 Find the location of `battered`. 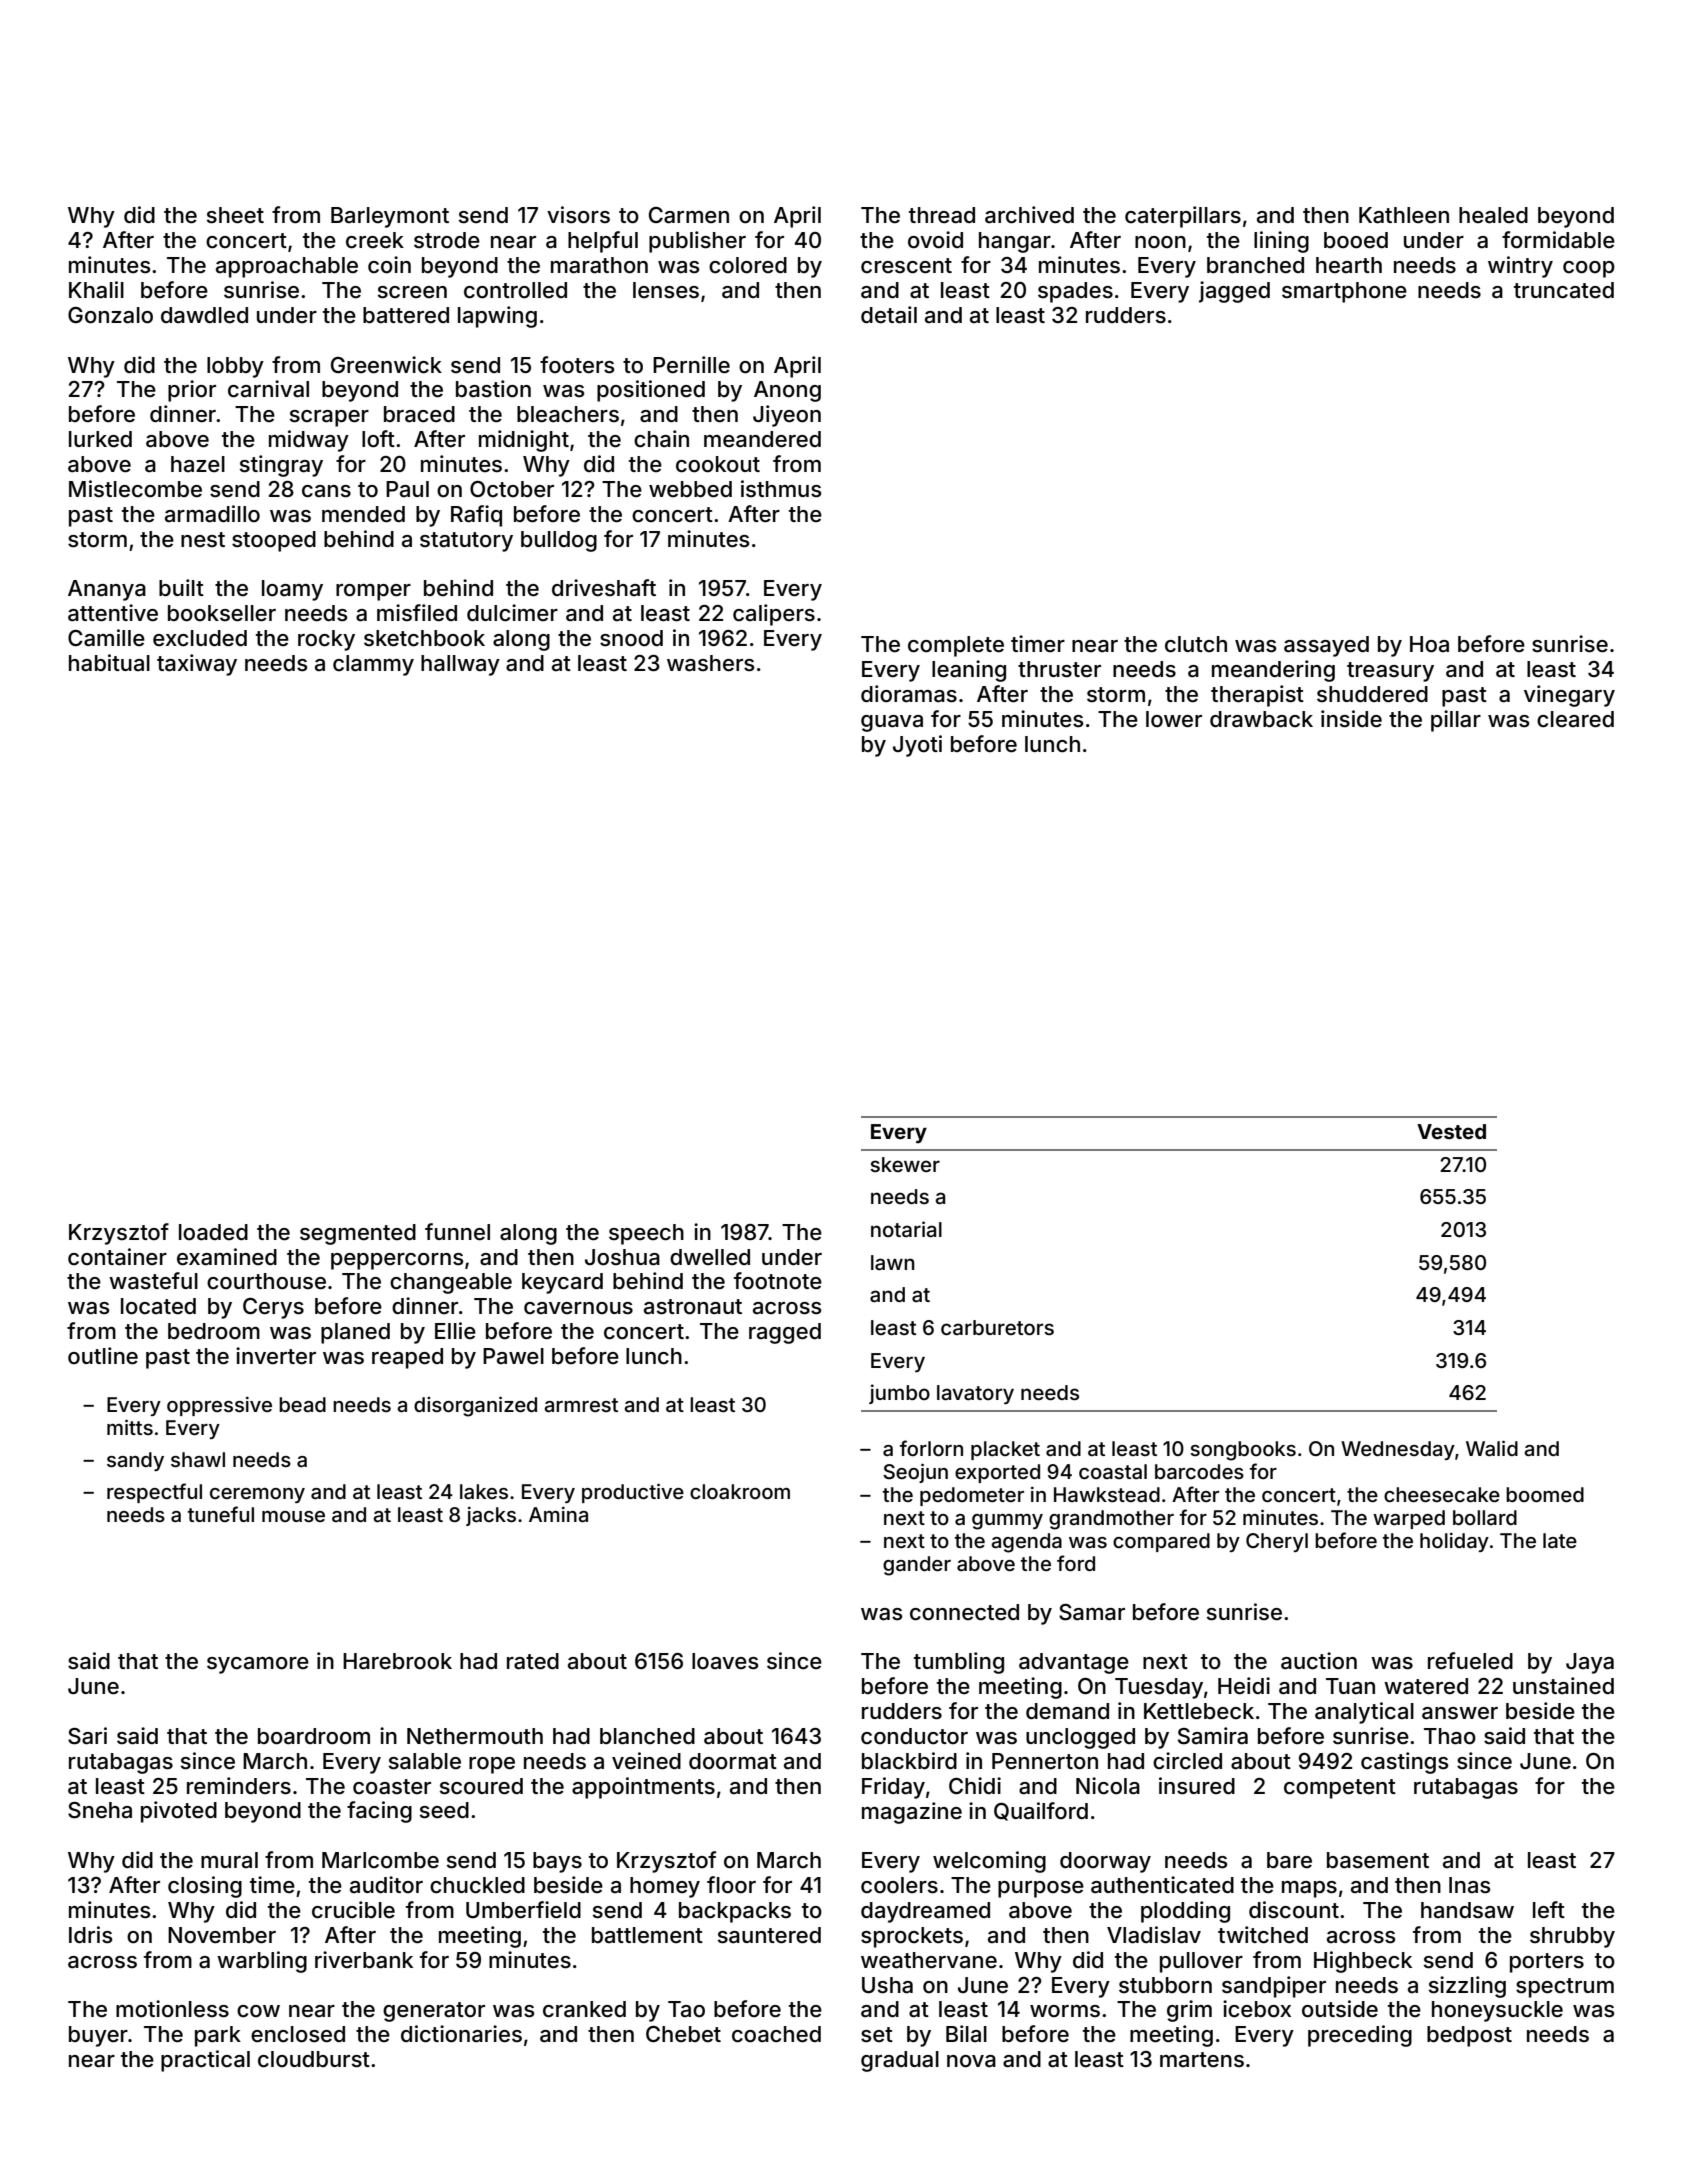

battered is located at coordinates (406, 315).
